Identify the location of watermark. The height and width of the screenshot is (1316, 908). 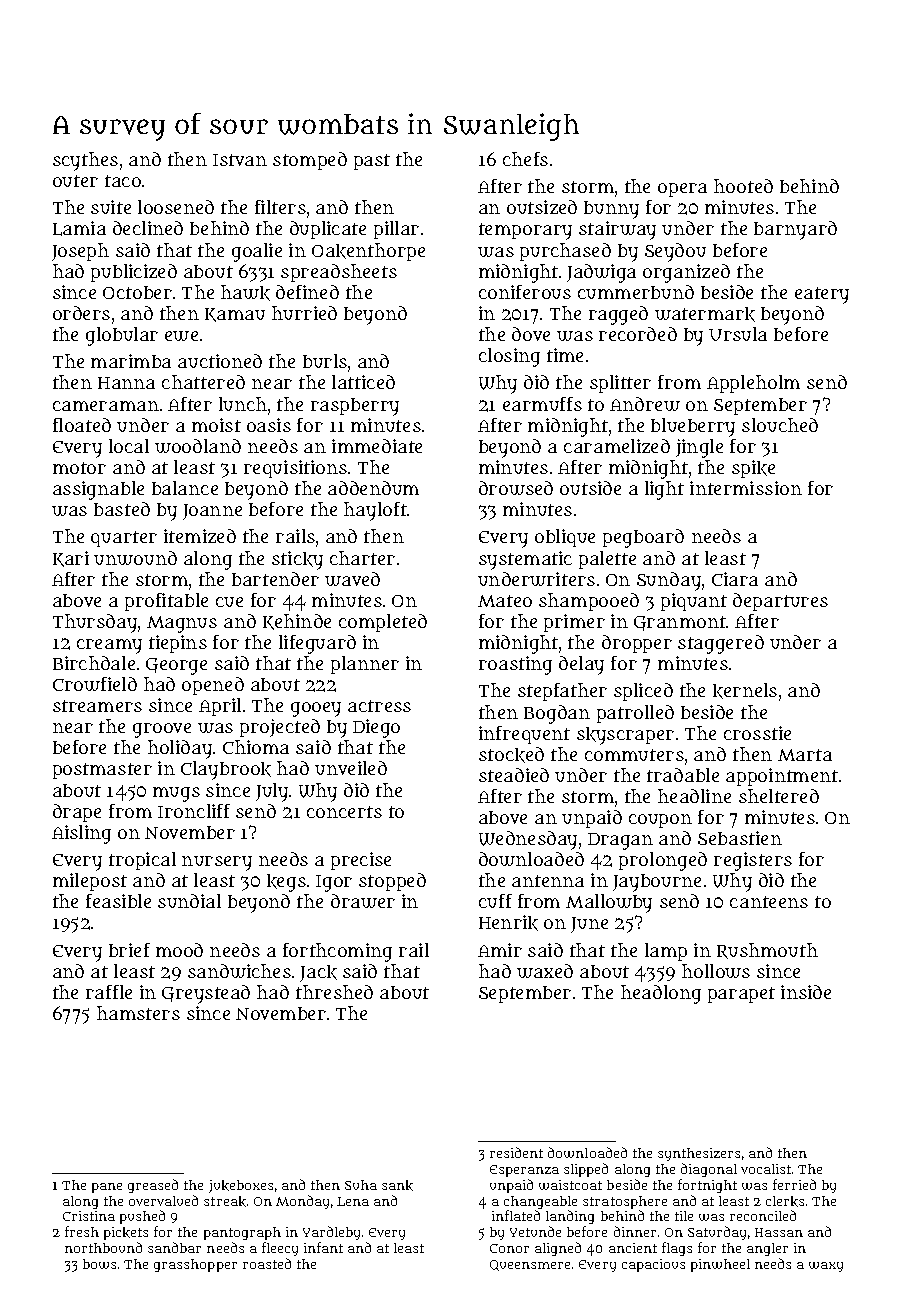
(705, 314).
